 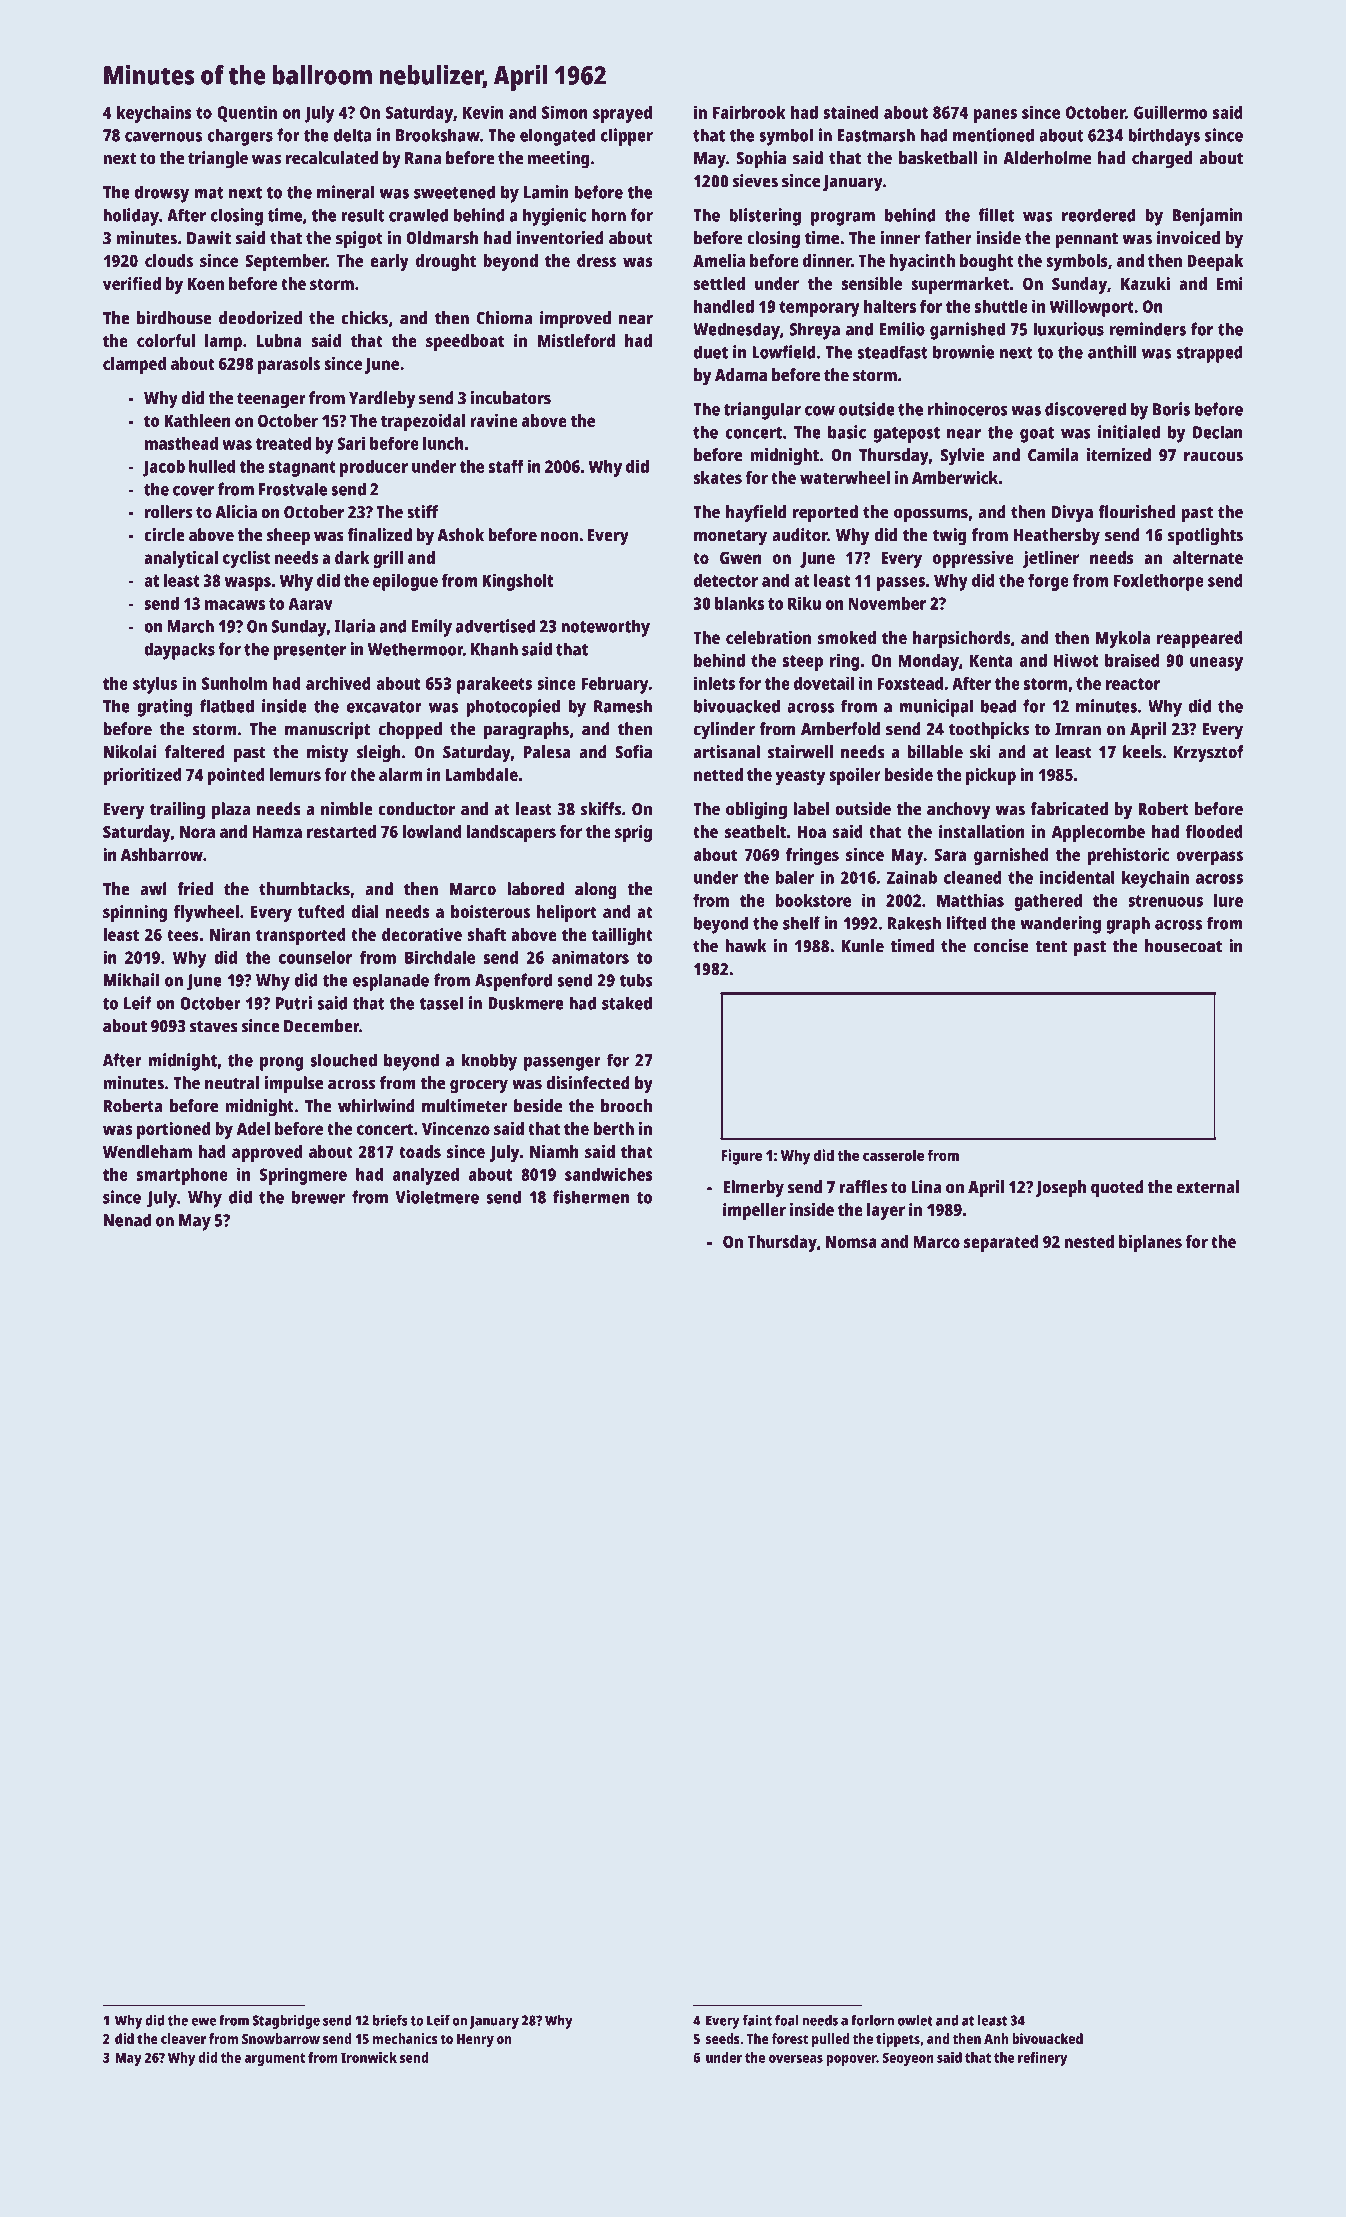 I want to click on itemized, so click(x=1119, y=455).
